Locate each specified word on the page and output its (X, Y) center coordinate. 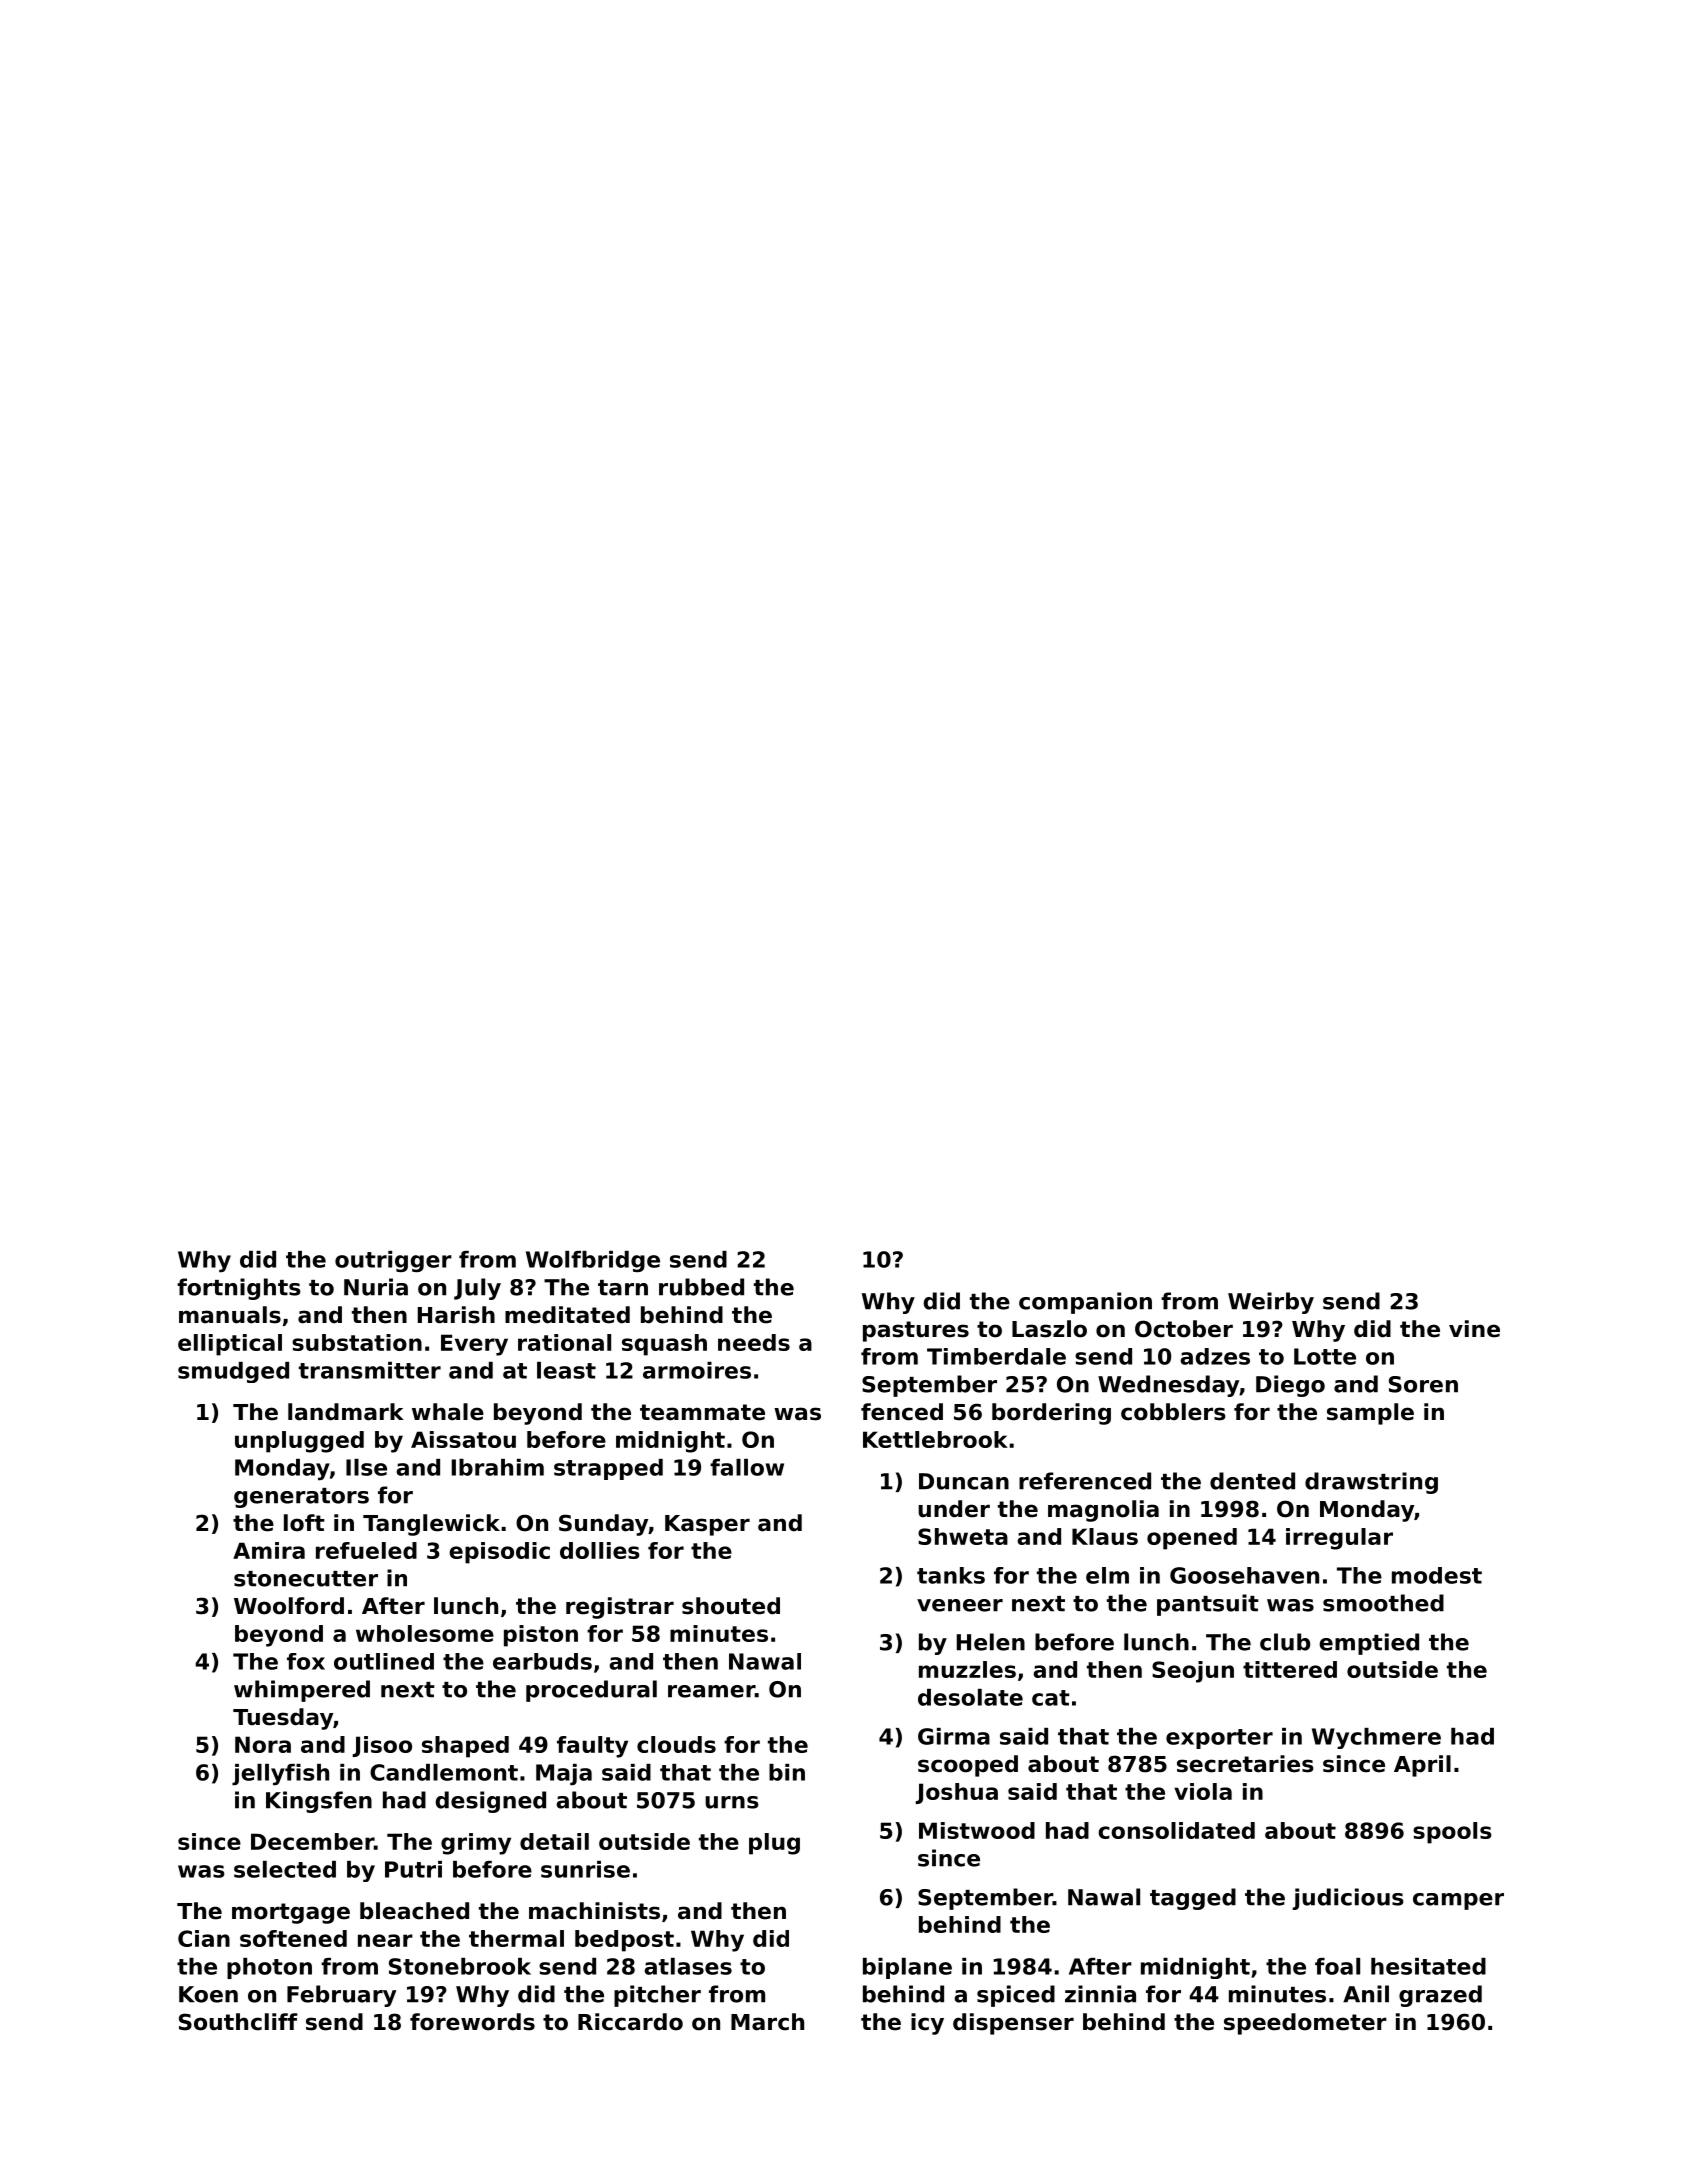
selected (285, 1869)
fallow (747, 1467)
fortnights (239, 1289)
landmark (346, 1412)
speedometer (1305, 2024)
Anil (1366, 1994)
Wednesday (1168, 1386)
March (767, 2022)
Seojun (1193, 1672)
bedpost (624, 1941)
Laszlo (1049, 1329)
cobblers (1173, 1412)
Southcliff (238, 2022)
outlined (384, 1661)
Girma (954, 1736)
